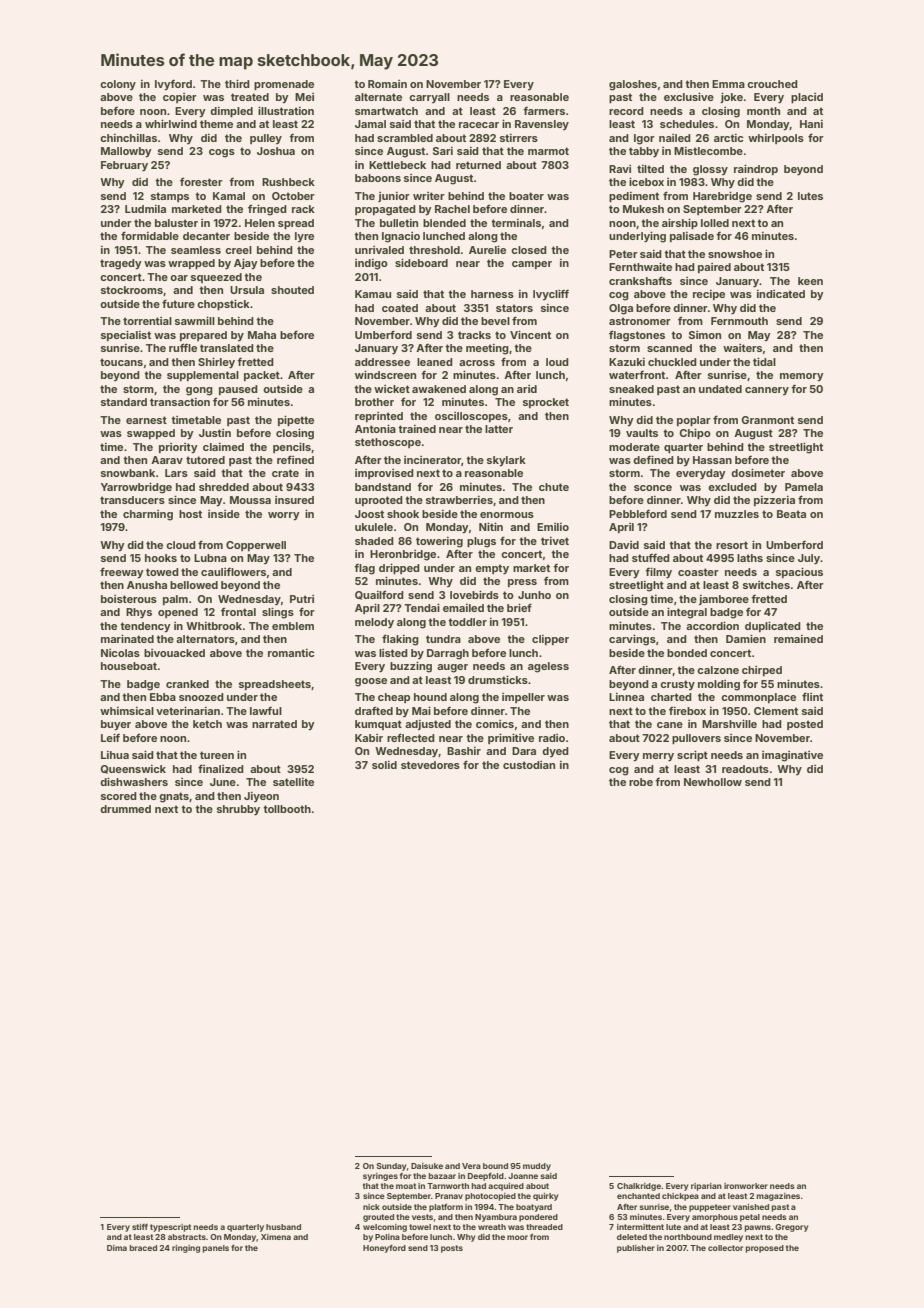 The image size is (924, 1308). What do you see at coordinates (812, 696) in the screenshot?
I see `flint` at bounding box center [812, 696].
